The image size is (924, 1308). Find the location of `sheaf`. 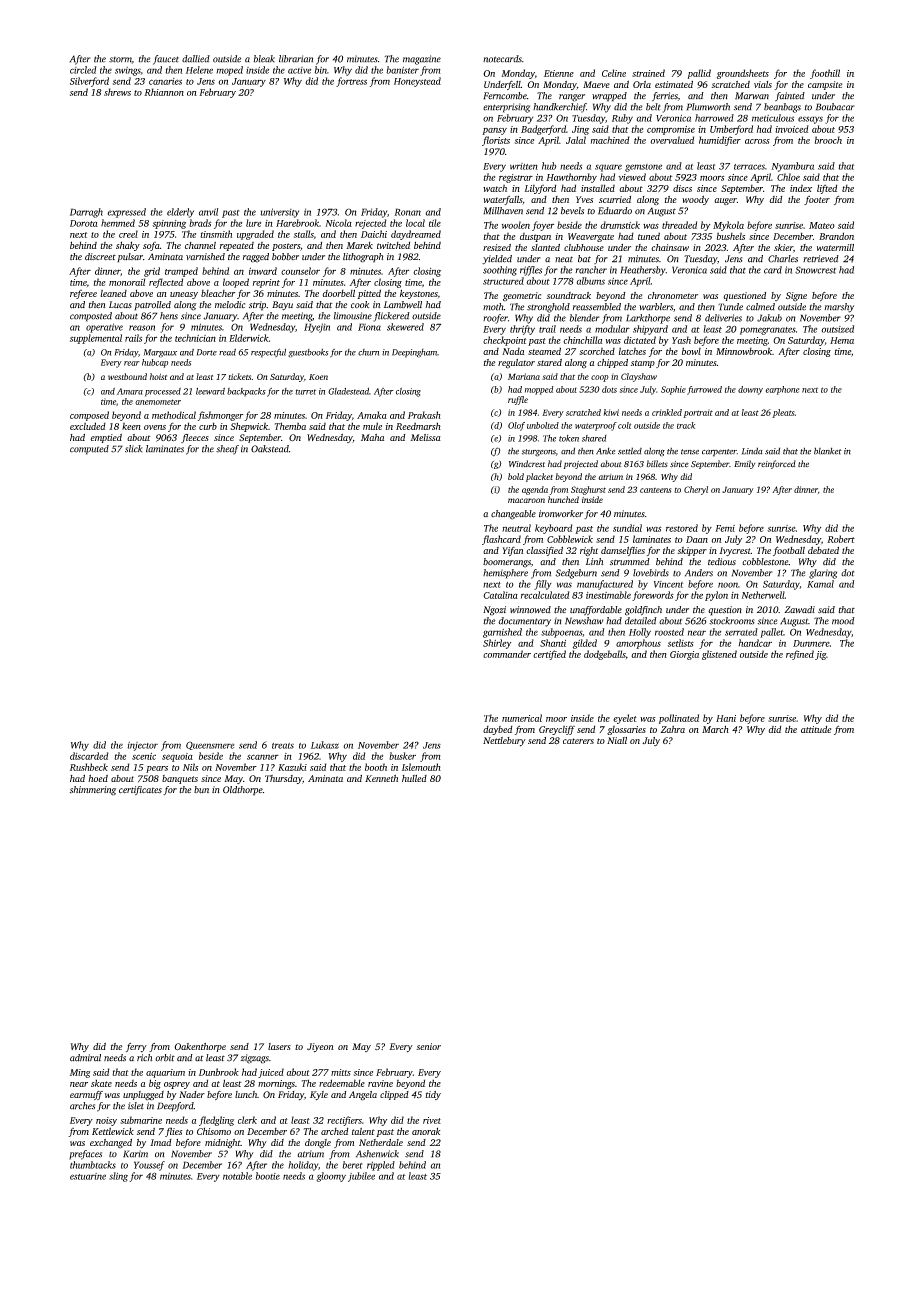

sheaf is located at coordinates (227, 450).
